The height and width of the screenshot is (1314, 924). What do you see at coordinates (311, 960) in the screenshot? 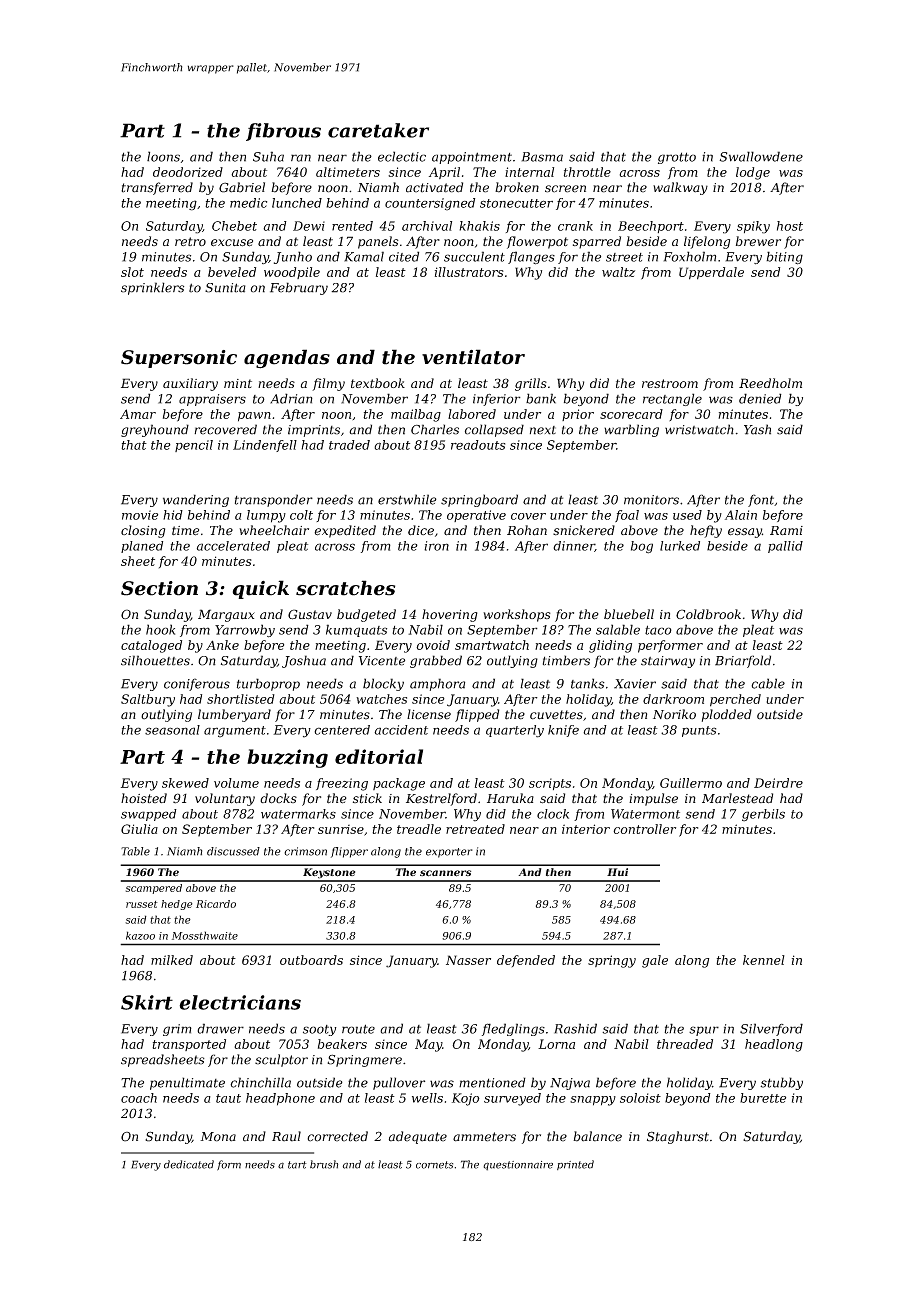
I see `outboards` at bounding box center [311, 960].
